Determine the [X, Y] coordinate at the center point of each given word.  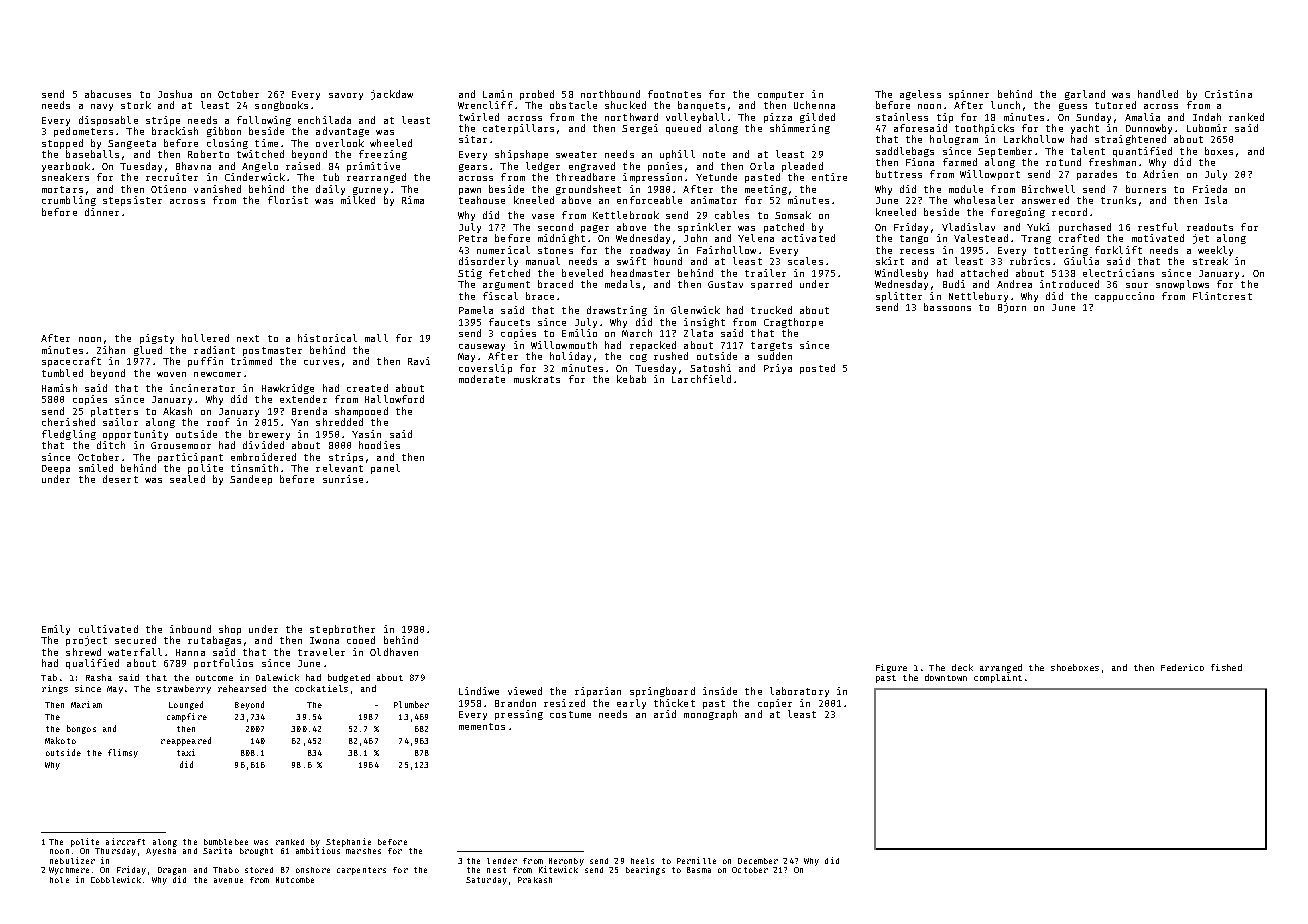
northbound [610, 94]
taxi [186, 752]
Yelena [756, 238]
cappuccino [1124, 297]
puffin [205, 362]
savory [346, 96]
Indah [1207, 117]
